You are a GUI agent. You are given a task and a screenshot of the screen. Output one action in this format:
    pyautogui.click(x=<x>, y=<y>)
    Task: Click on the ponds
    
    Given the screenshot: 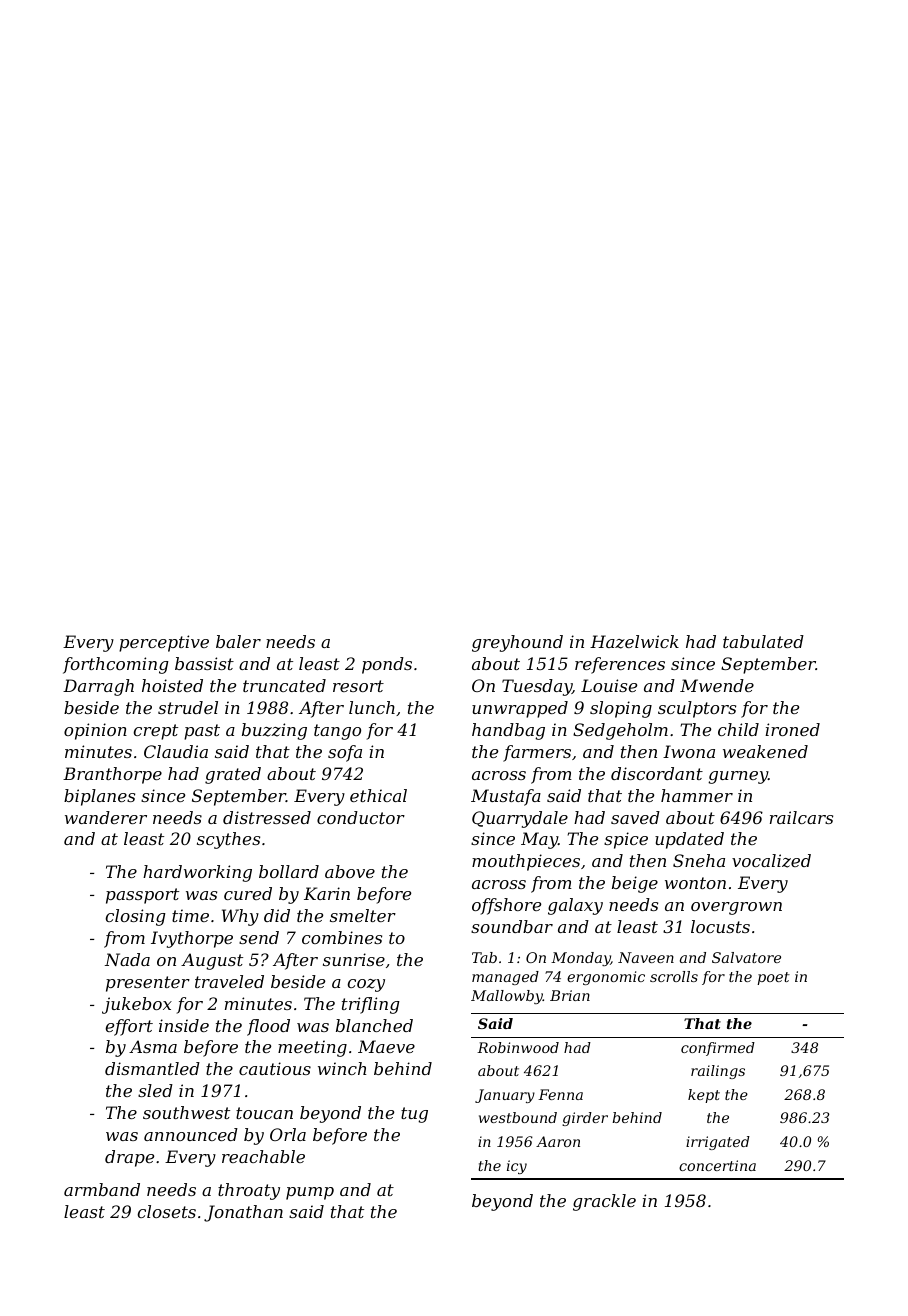 What is the action you would take?
    pyautogui.click(x=387, y=665)
